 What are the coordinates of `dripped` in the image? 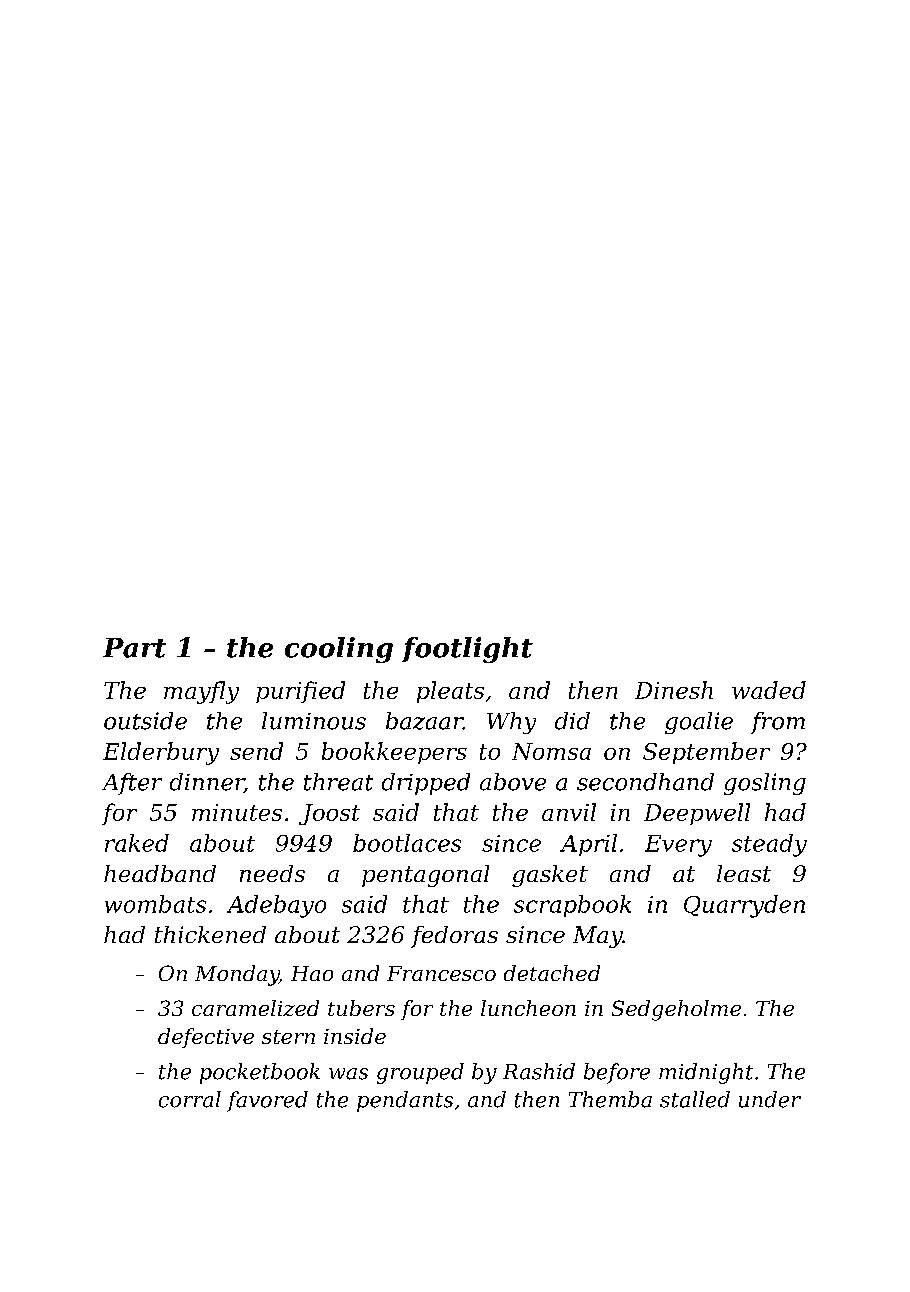 It's located at (426, 784).
